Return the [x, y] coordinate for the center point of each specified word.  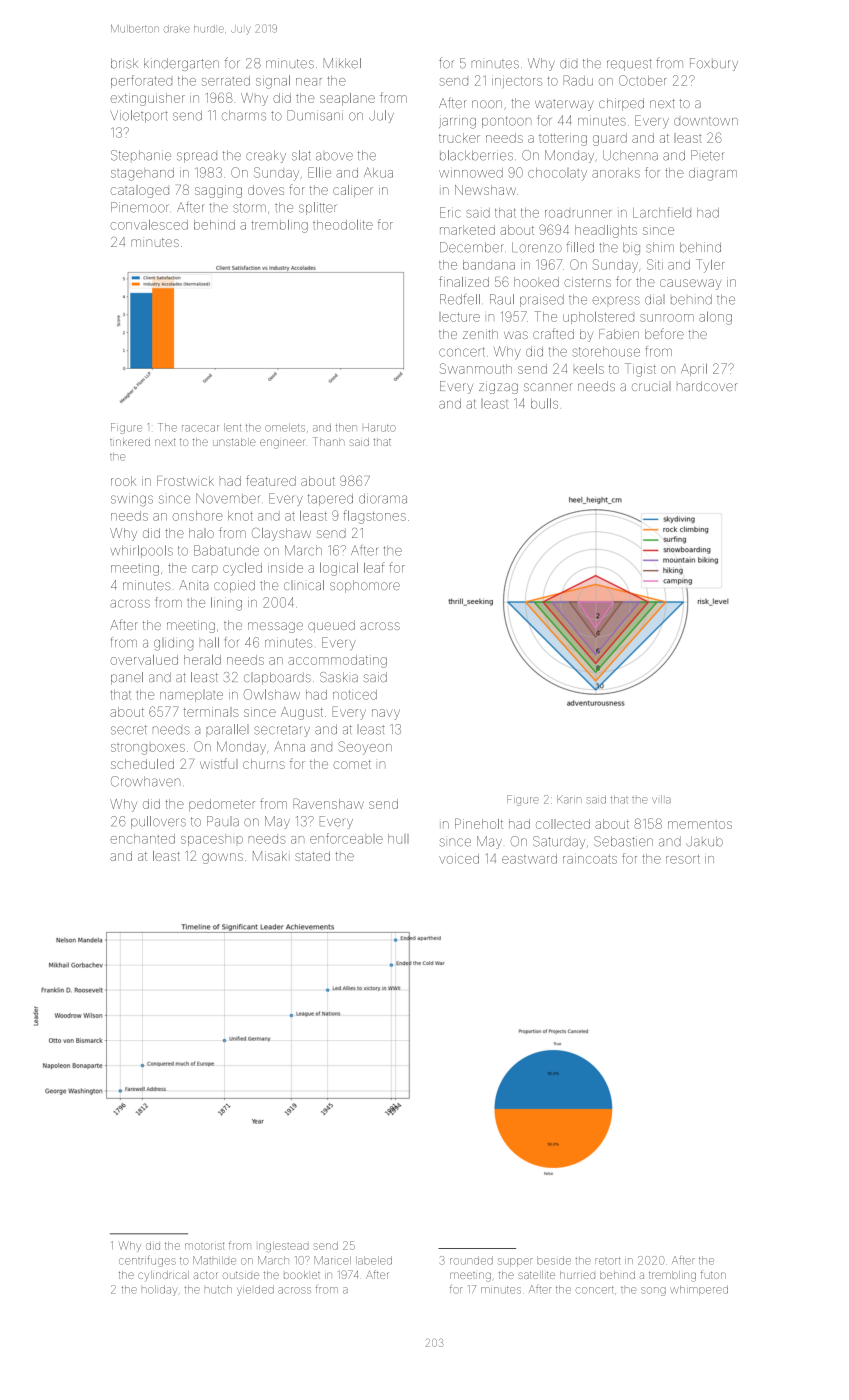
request [629, 65]
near [309, 82]
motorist [205, 1246]
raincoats [590, 859]
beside [554, 1260]
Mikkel [342, 63]
